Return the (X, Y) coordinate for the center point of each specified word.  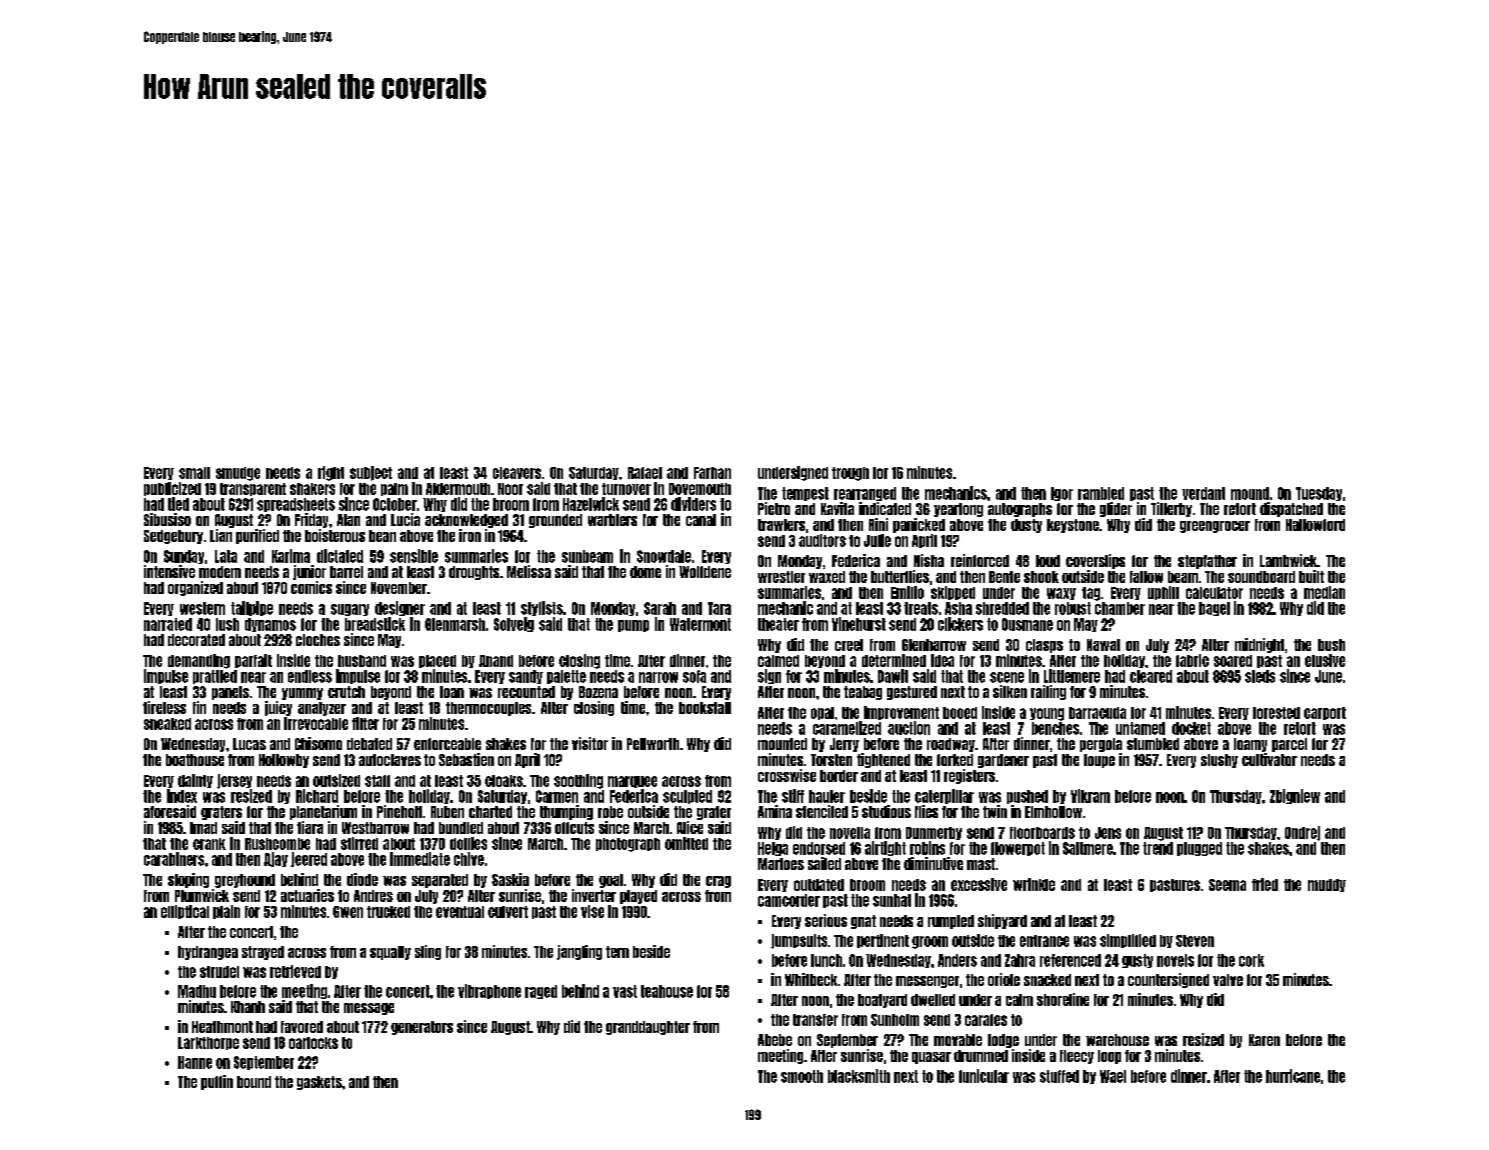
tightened (883, 760)
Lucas (249, 744)
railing (1048, 692)
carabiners (174, 859)
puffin (217, 1082)
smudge (238, 474)
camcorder (789, 900)
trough (850, 474)
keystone (1073, 526)
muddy (1327, 885)
